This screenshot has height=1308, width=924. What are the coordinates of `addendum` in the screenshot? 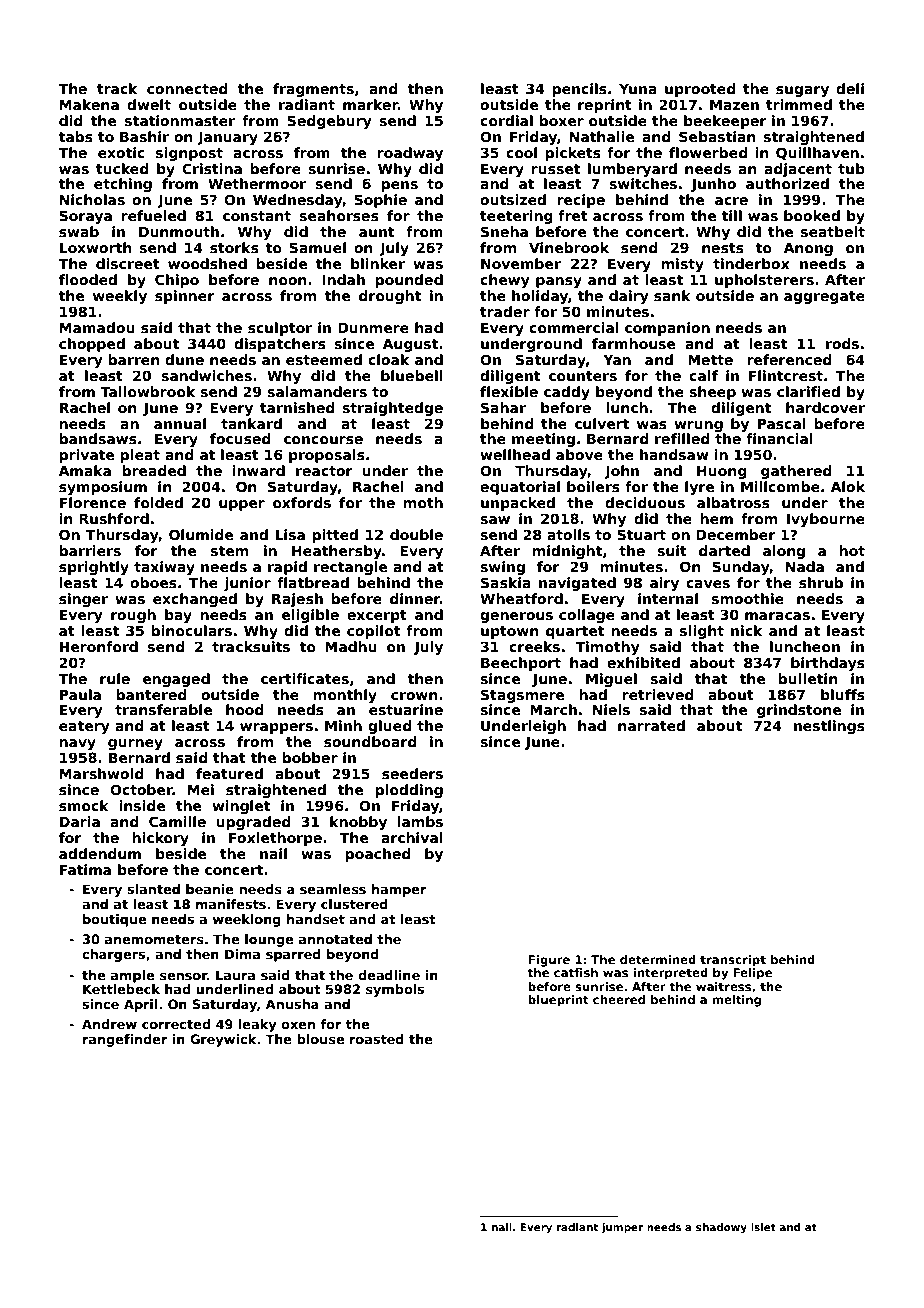 It's located at (100, 853).
